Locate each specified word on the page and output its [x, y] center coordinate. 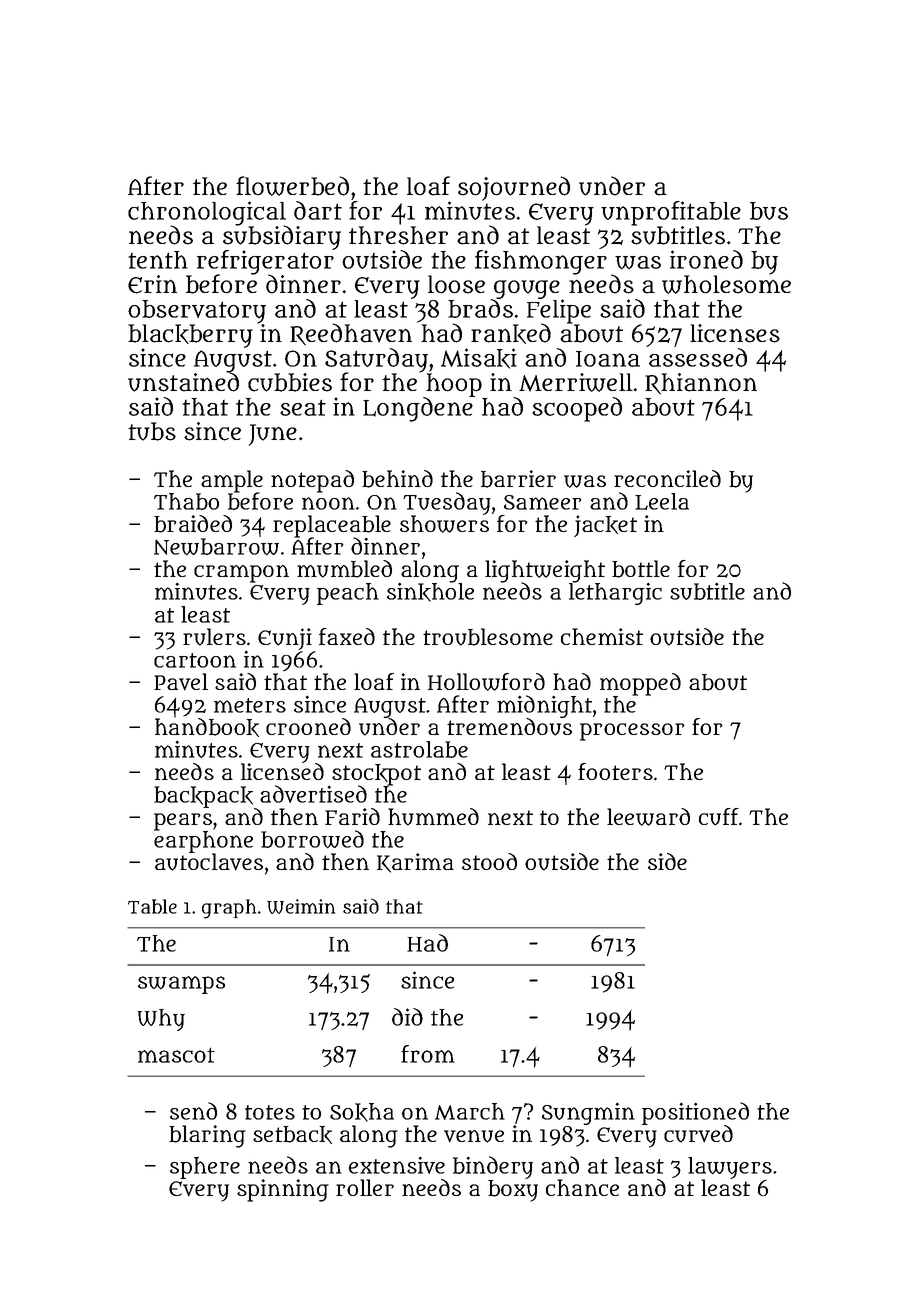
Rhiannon [701, 384]
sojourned [514, 188]
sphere [205, 1168]
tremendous [509, 727]
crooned [308, 726]
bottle [641, 569]
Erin [152, 284]
